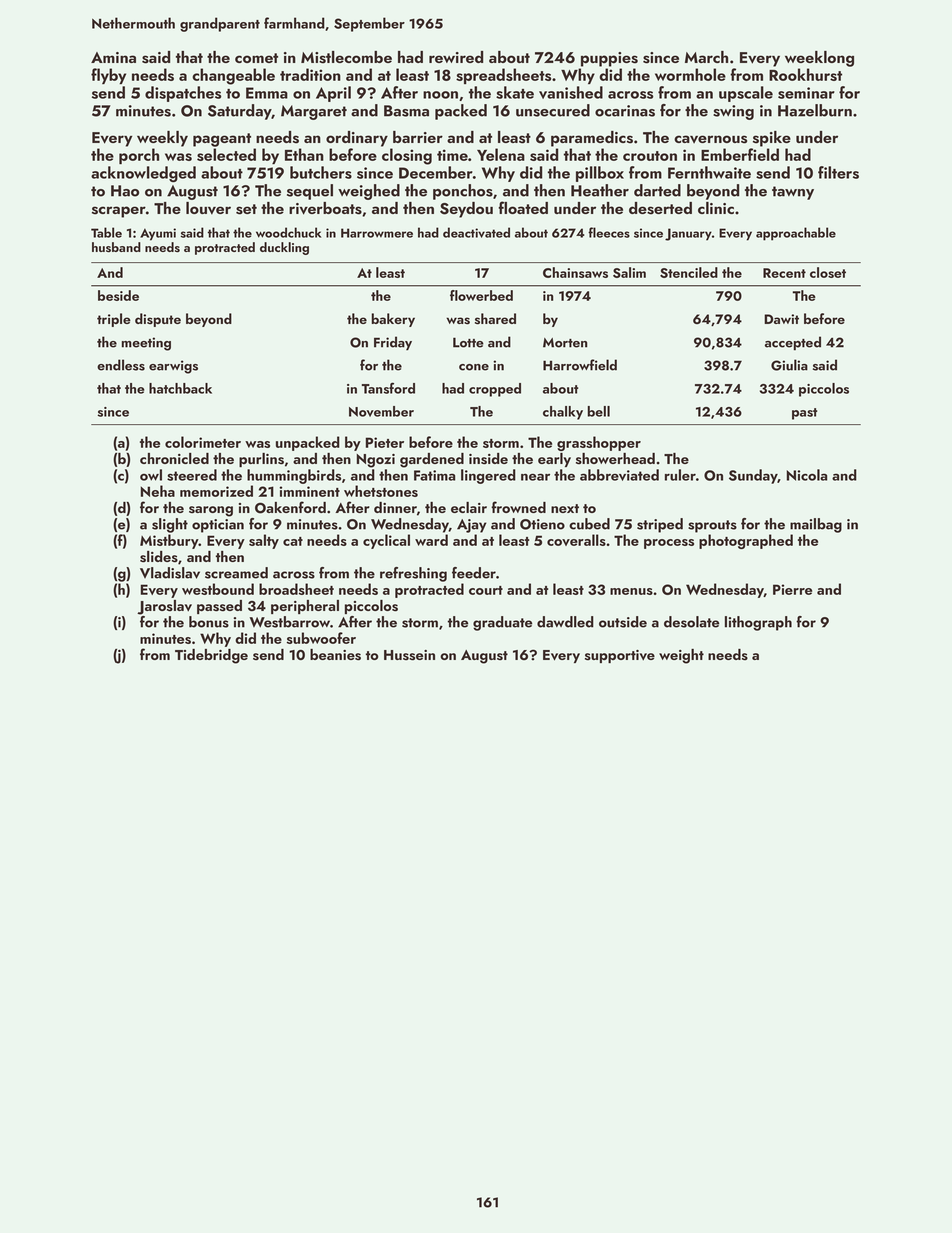 Image resolution: width=952 pixels, height=1233 pixels. Describe the element at coordinates (121, 365) in the screenshot. I see `endless` at that location.
